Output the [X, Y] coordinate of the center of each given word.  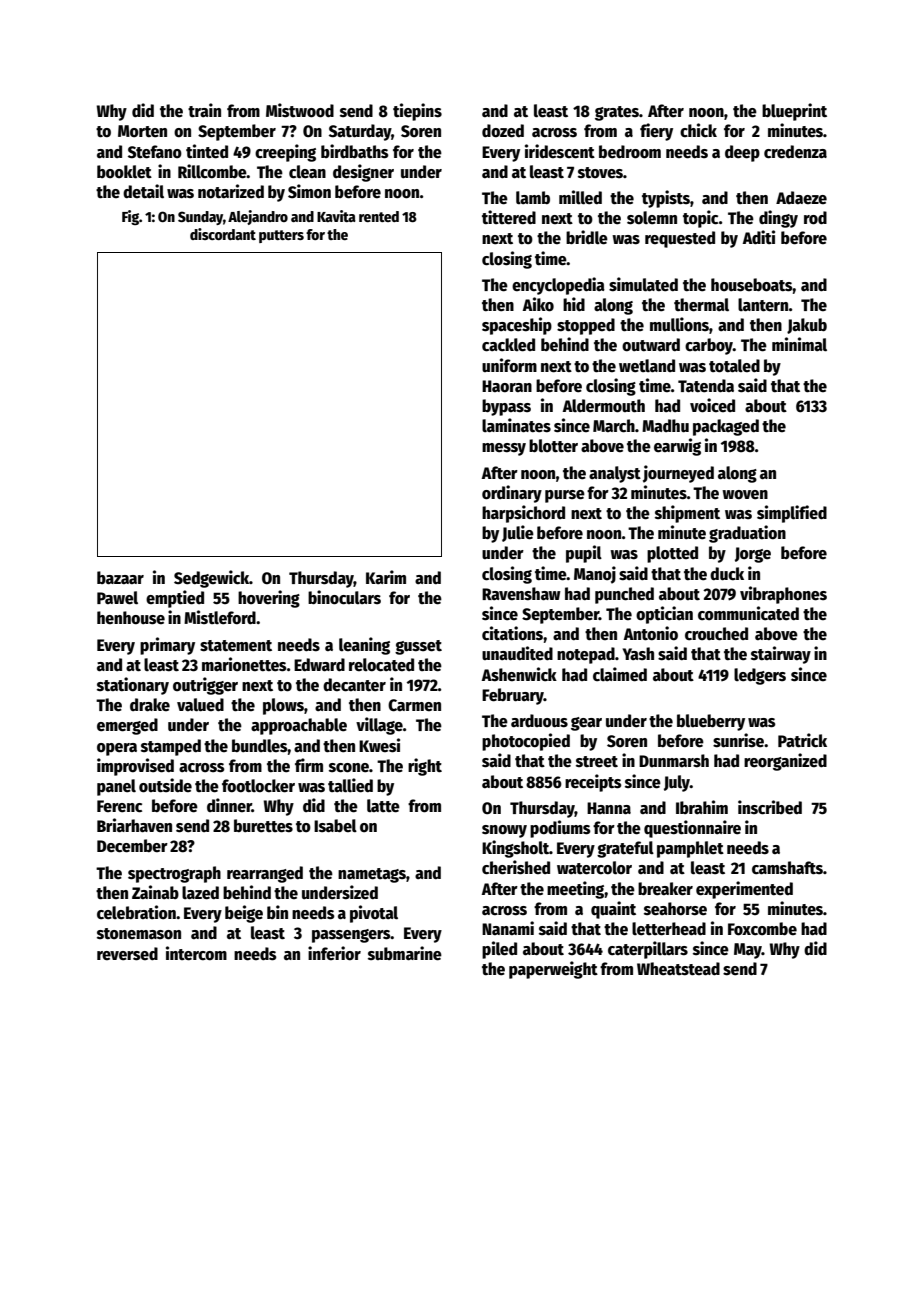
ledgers [760, 676]
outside [165, 785]
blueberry [711, 722]
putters [281, 236]
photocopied [526, 742]
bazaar [120, 578]
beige [244, 914]
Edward [319, 665]
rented [379, 216]
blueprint [794, 112]
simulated [643, 284]
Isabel [335, 826]
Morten [142, 131]
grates [617, 113]
